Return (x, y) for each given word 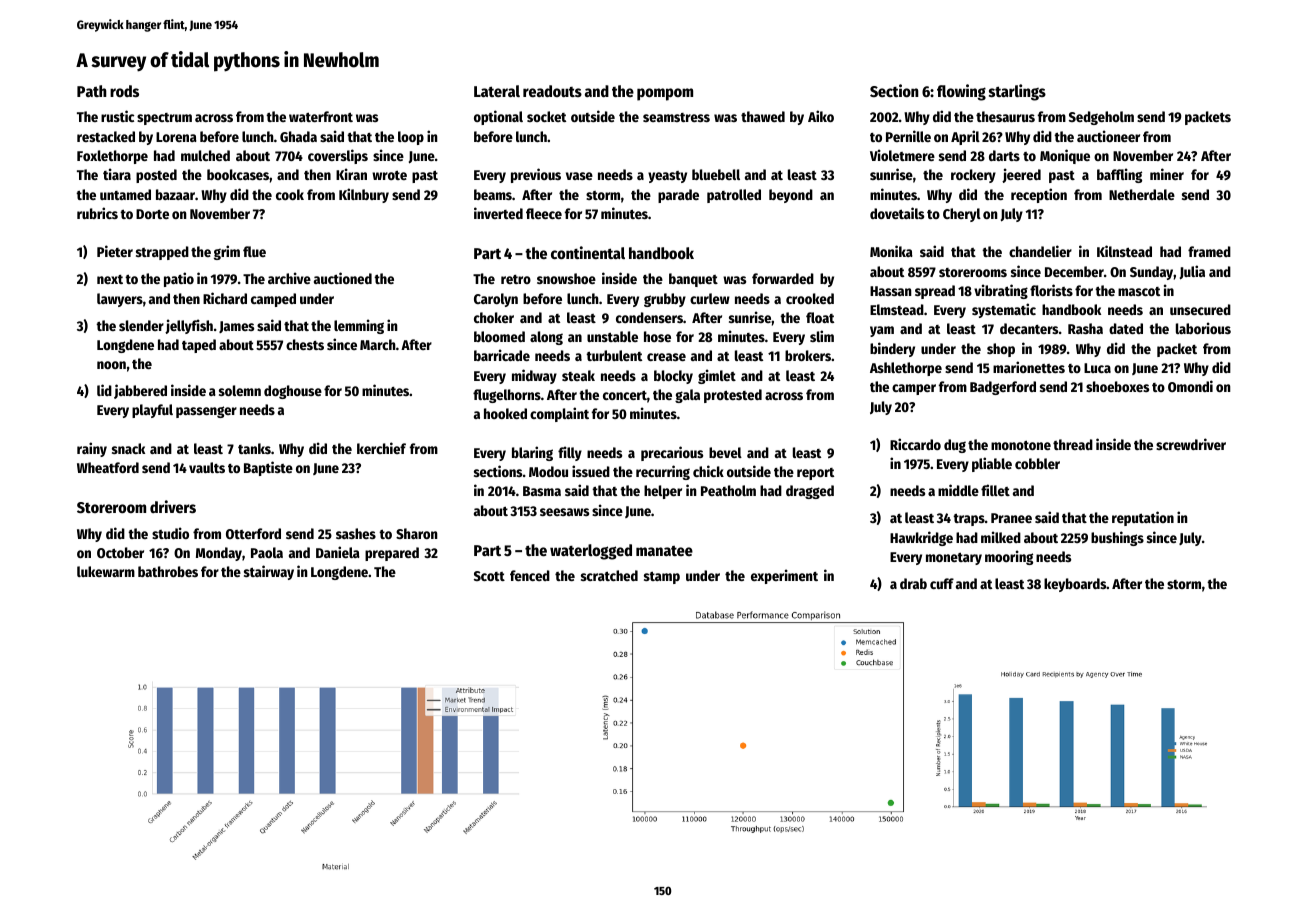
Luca (1097, 368)
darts (1004, 155)
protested (733, 396)
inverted (498, 213)
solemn (240, 390)
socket (546, 116)
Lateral (497, 91)
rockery (973, 176)
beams (493, 194)
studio (170, 533)
